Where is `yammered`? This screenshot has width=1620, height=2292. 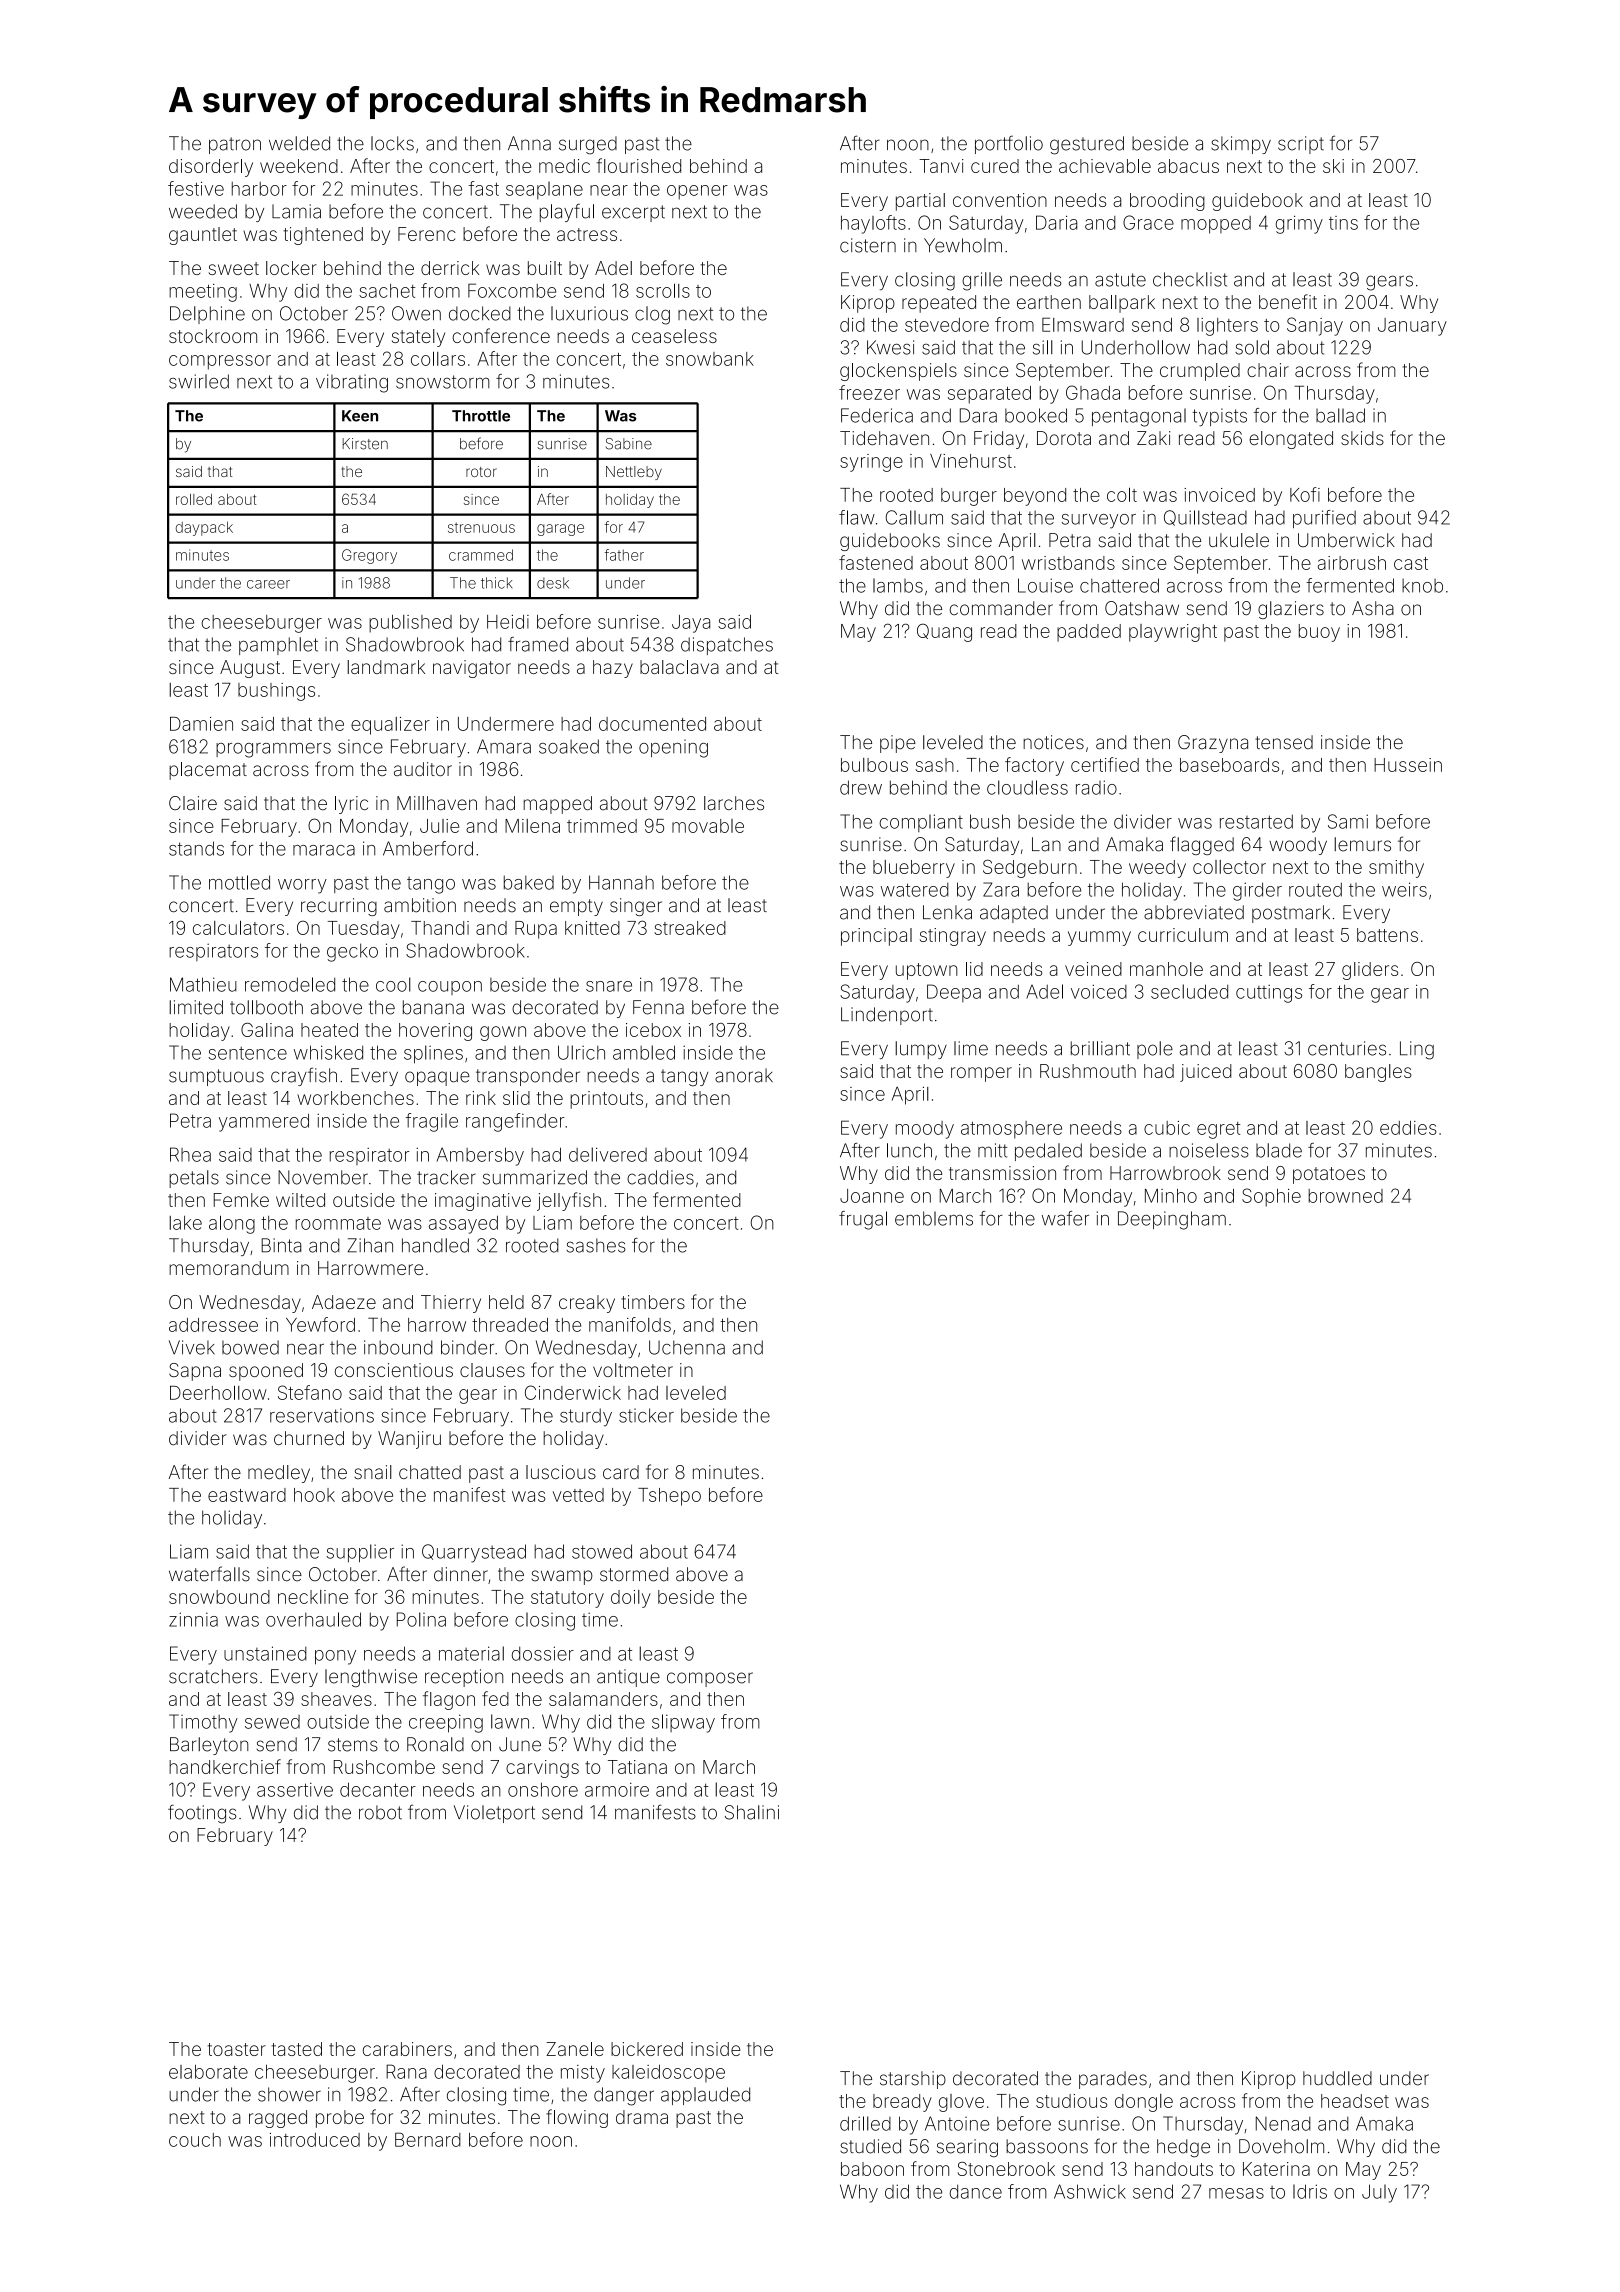 yammered is located at coordinates (264, 1122).
